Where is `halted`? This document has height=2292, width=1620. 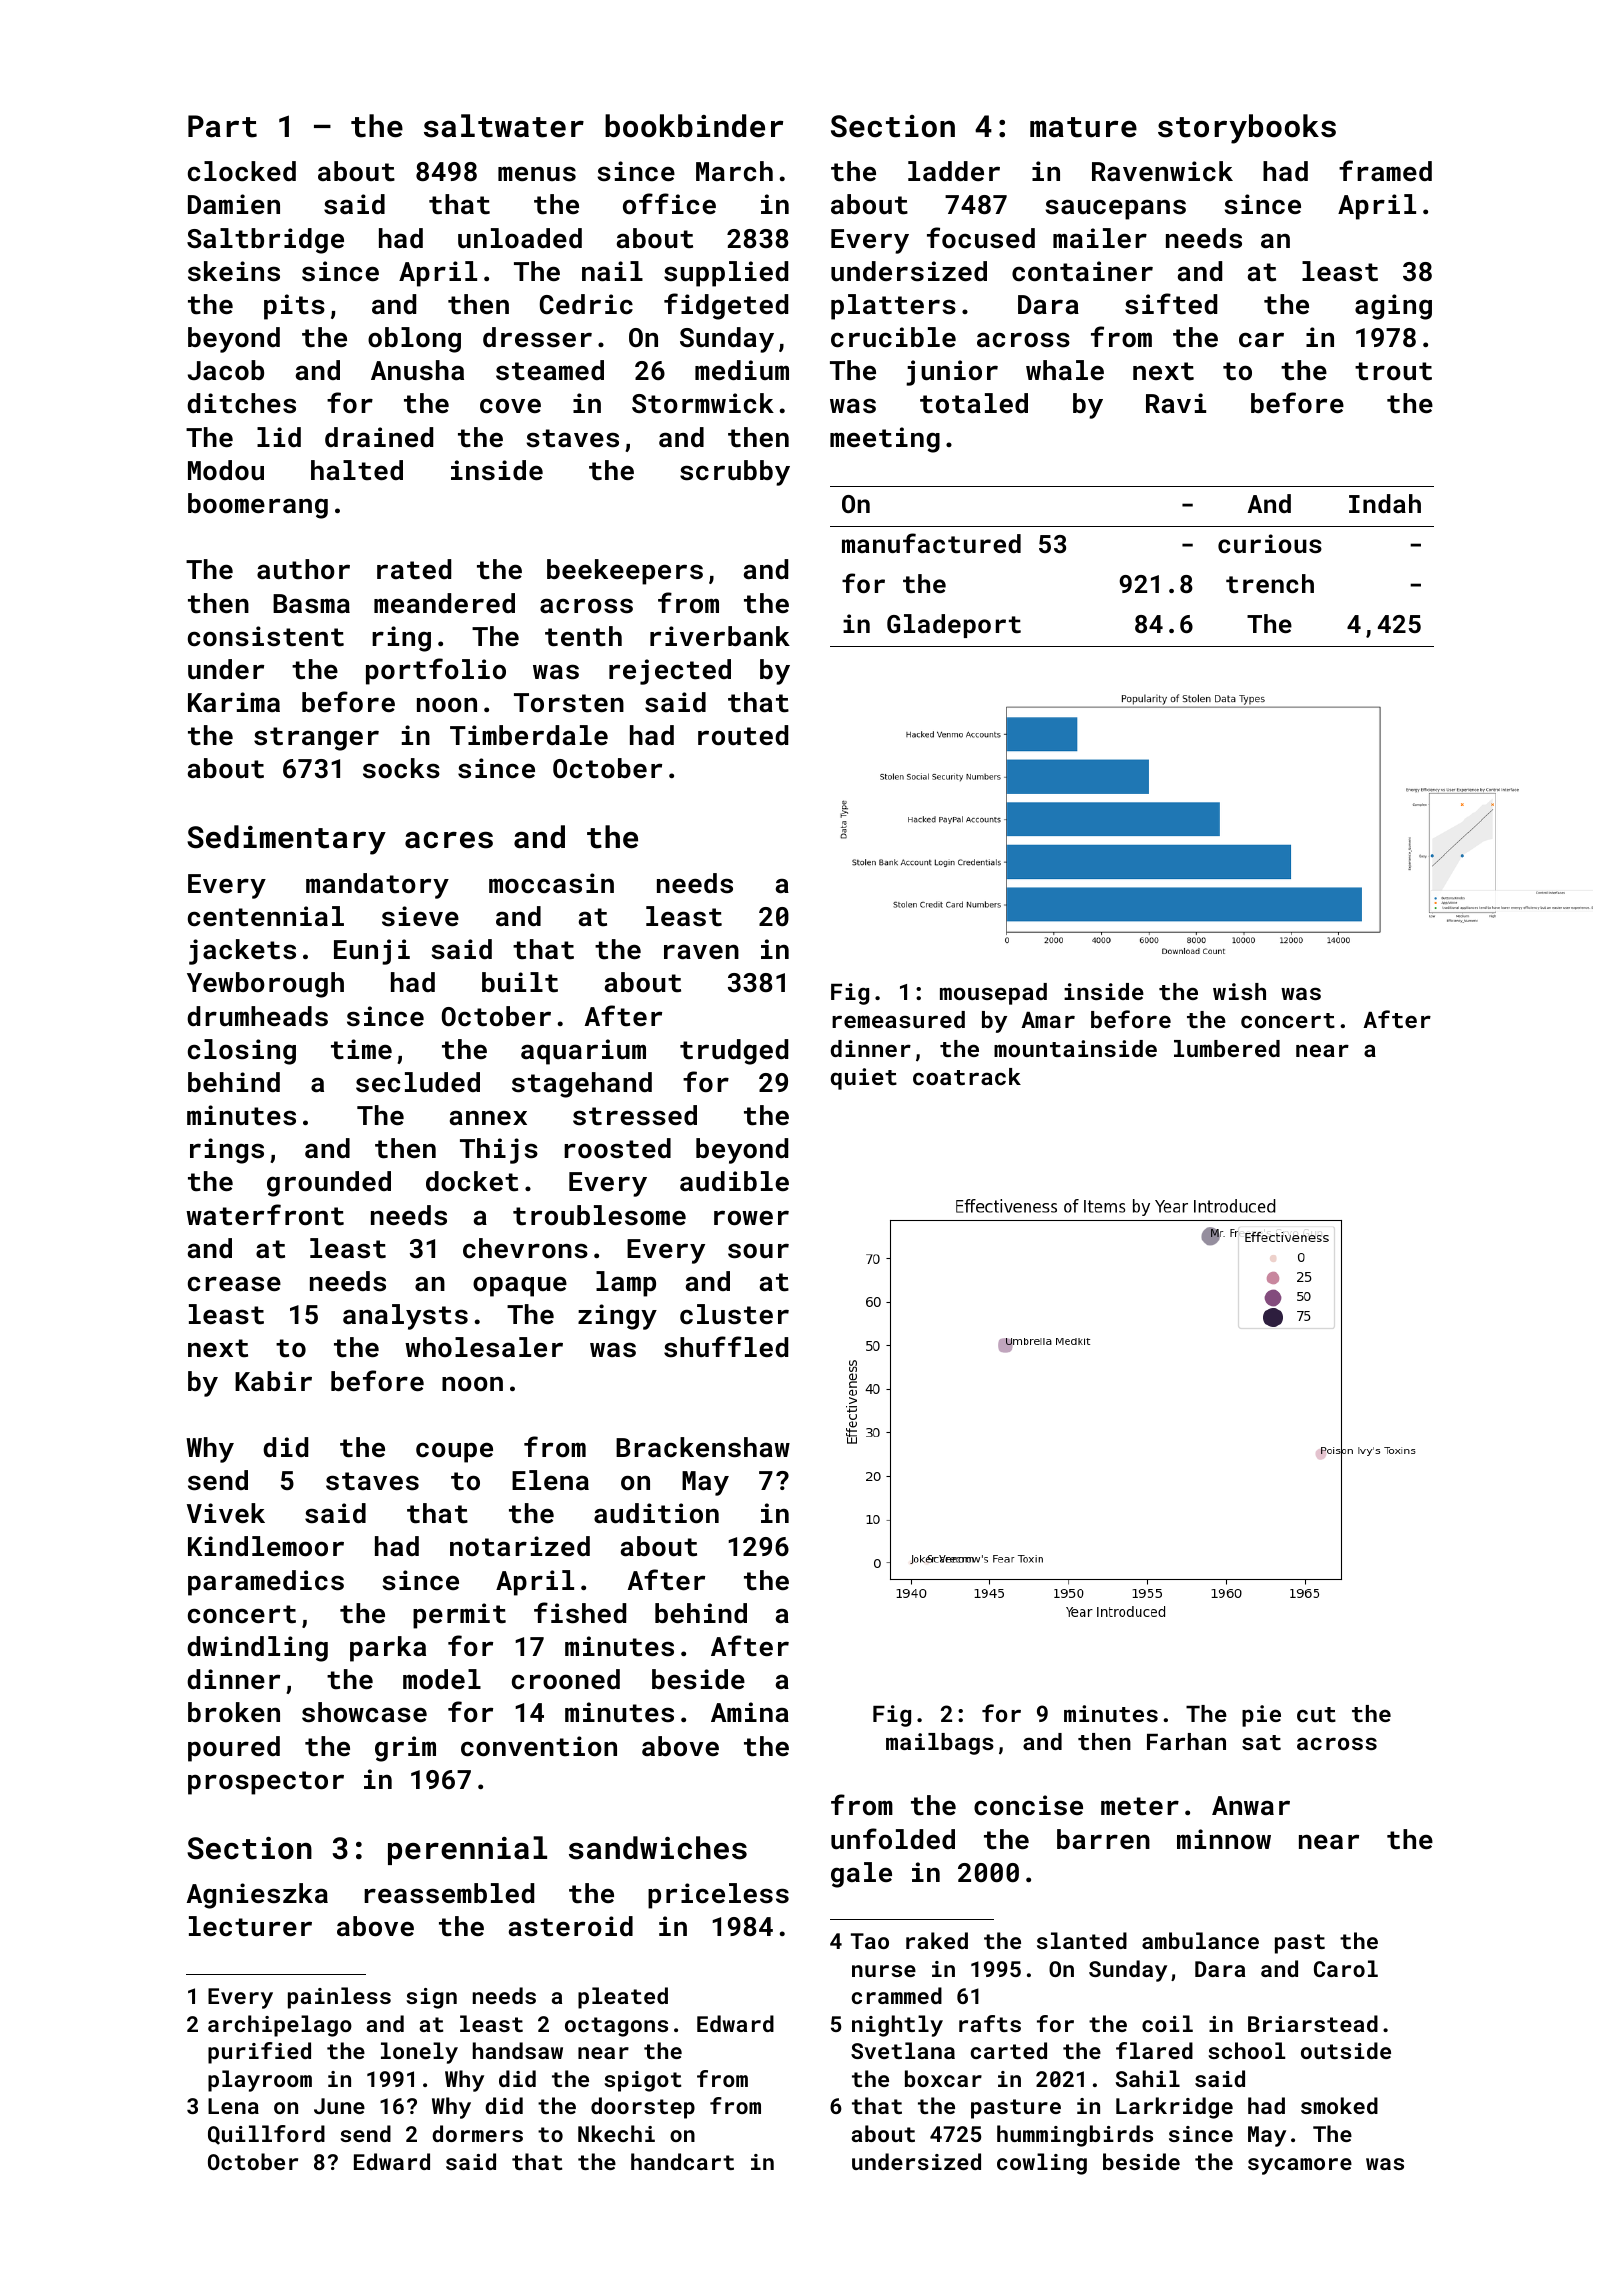
halted is located at coordinates (357, 470).
